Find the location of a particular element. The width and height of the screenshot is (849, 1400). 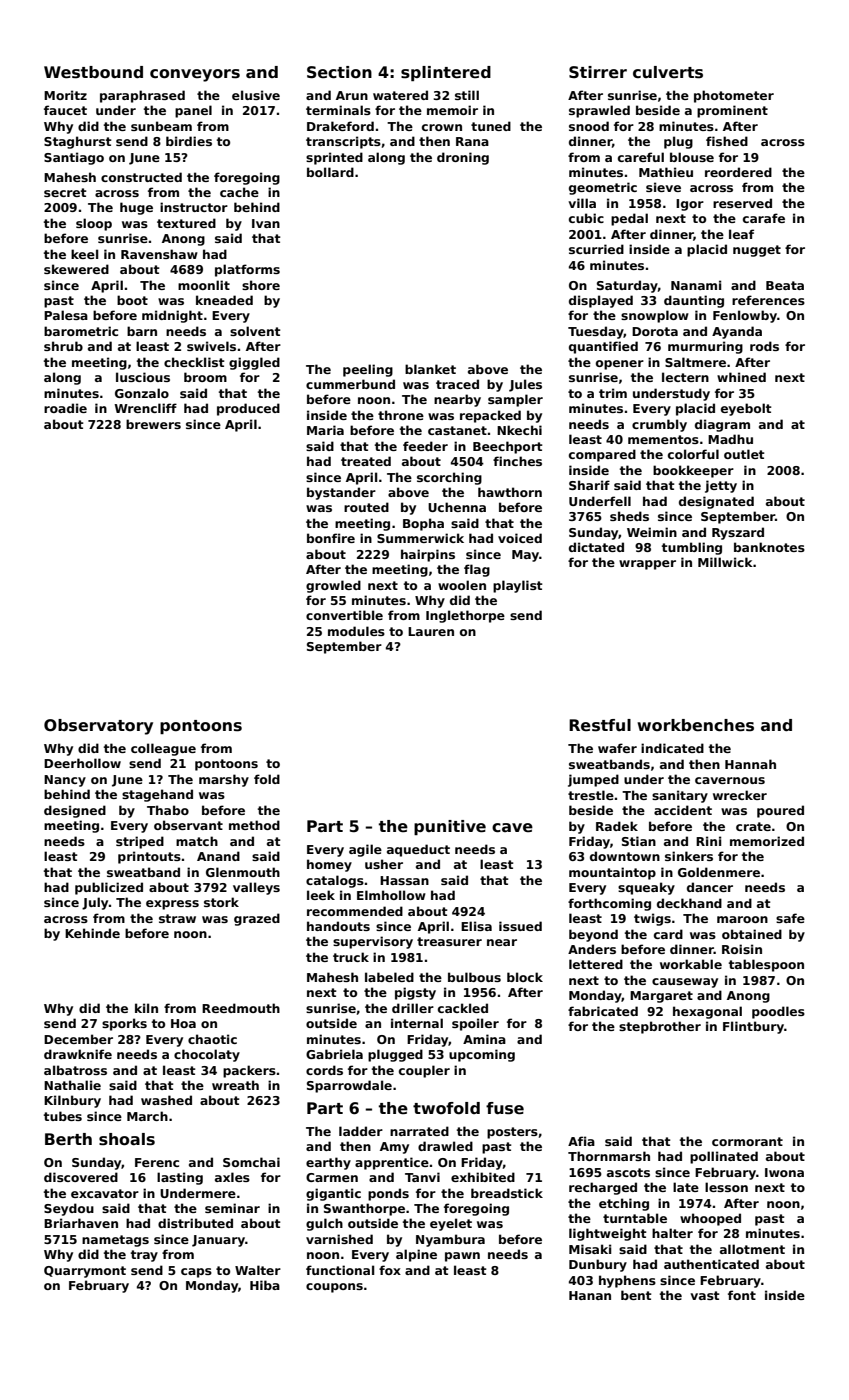

careful is located at coordinates (641, 157).
